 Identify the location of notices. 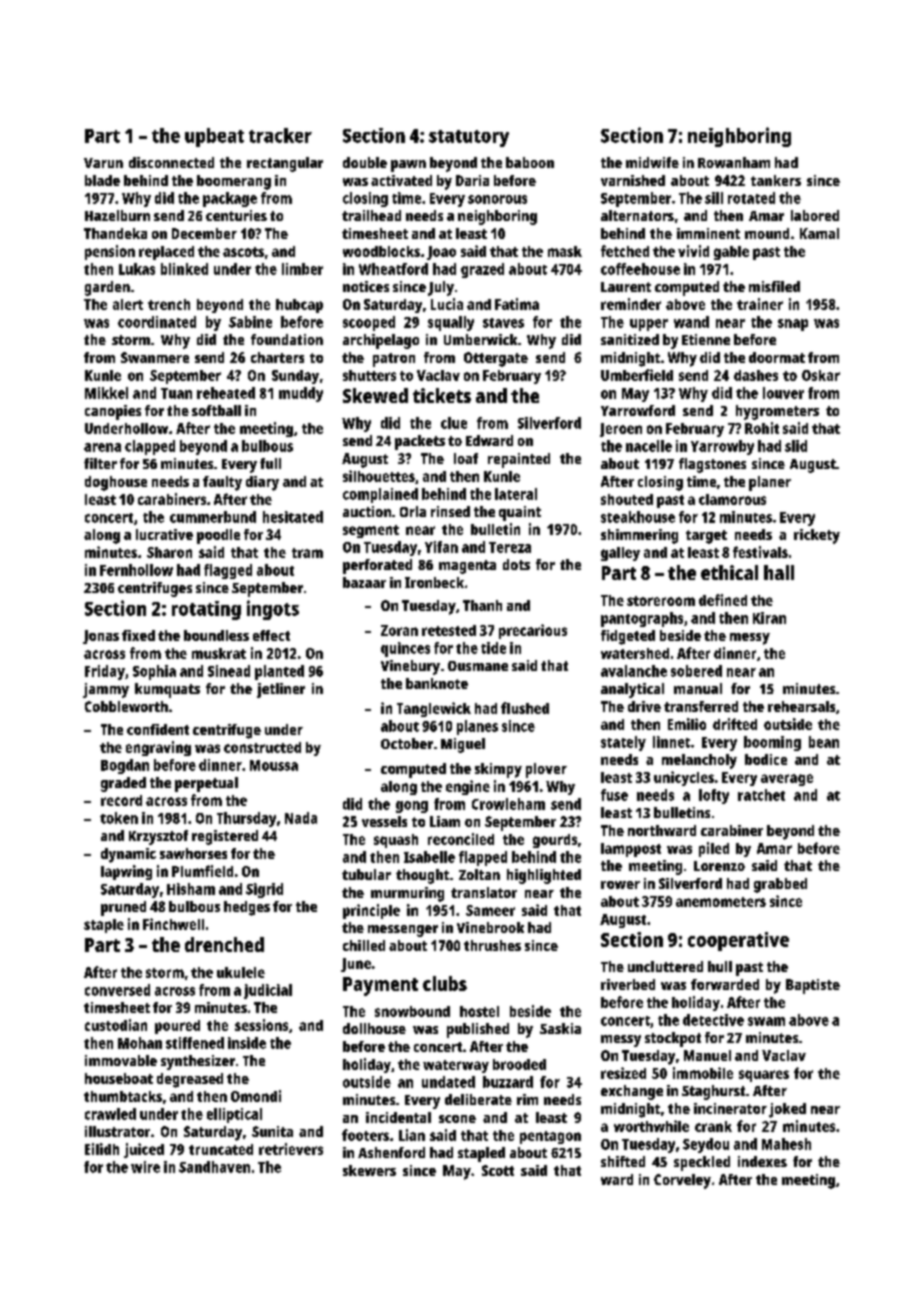
(366, 286).
